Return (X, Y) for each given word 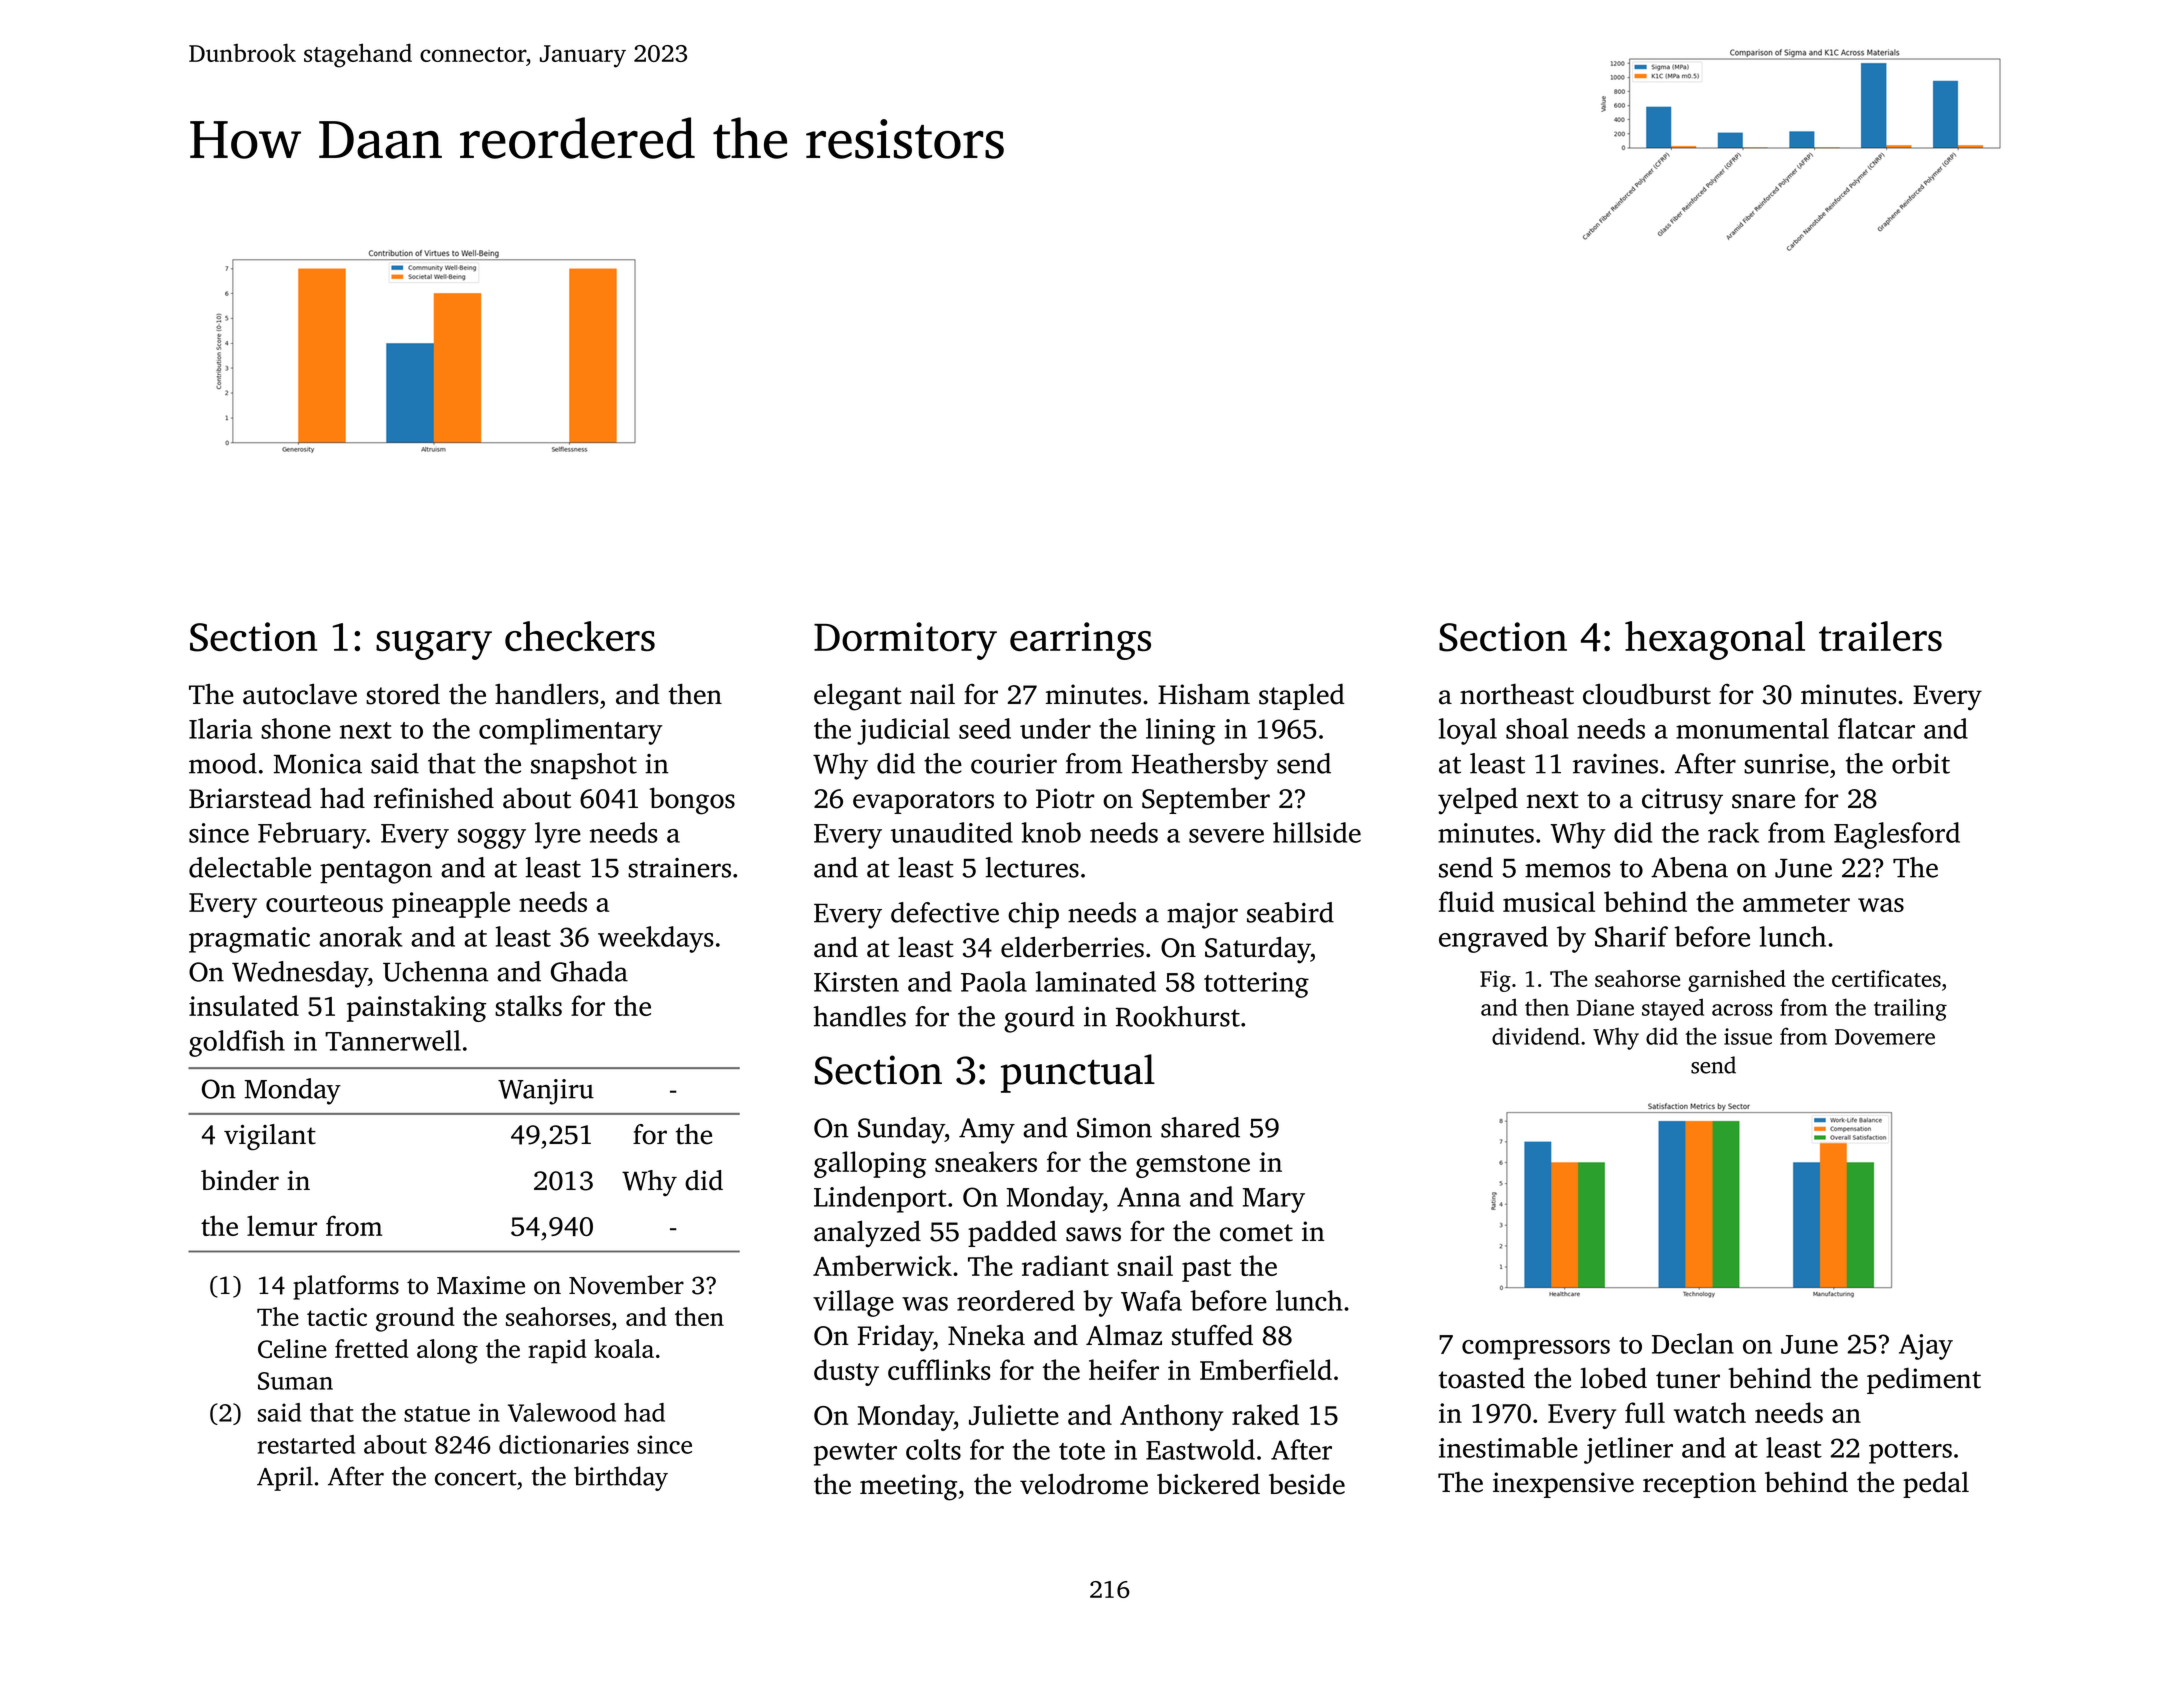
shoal (1537, 728)
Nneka (986, 1335)
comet (1256, 1233)
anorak (361, 936)
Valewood (562, 1412)
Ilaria (220, 728)
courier (1014, 764)
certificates (1886, 978)
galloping (870, 1164)
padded (1012, 1233)
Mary (1274, 1200)
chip (1033, 915)
